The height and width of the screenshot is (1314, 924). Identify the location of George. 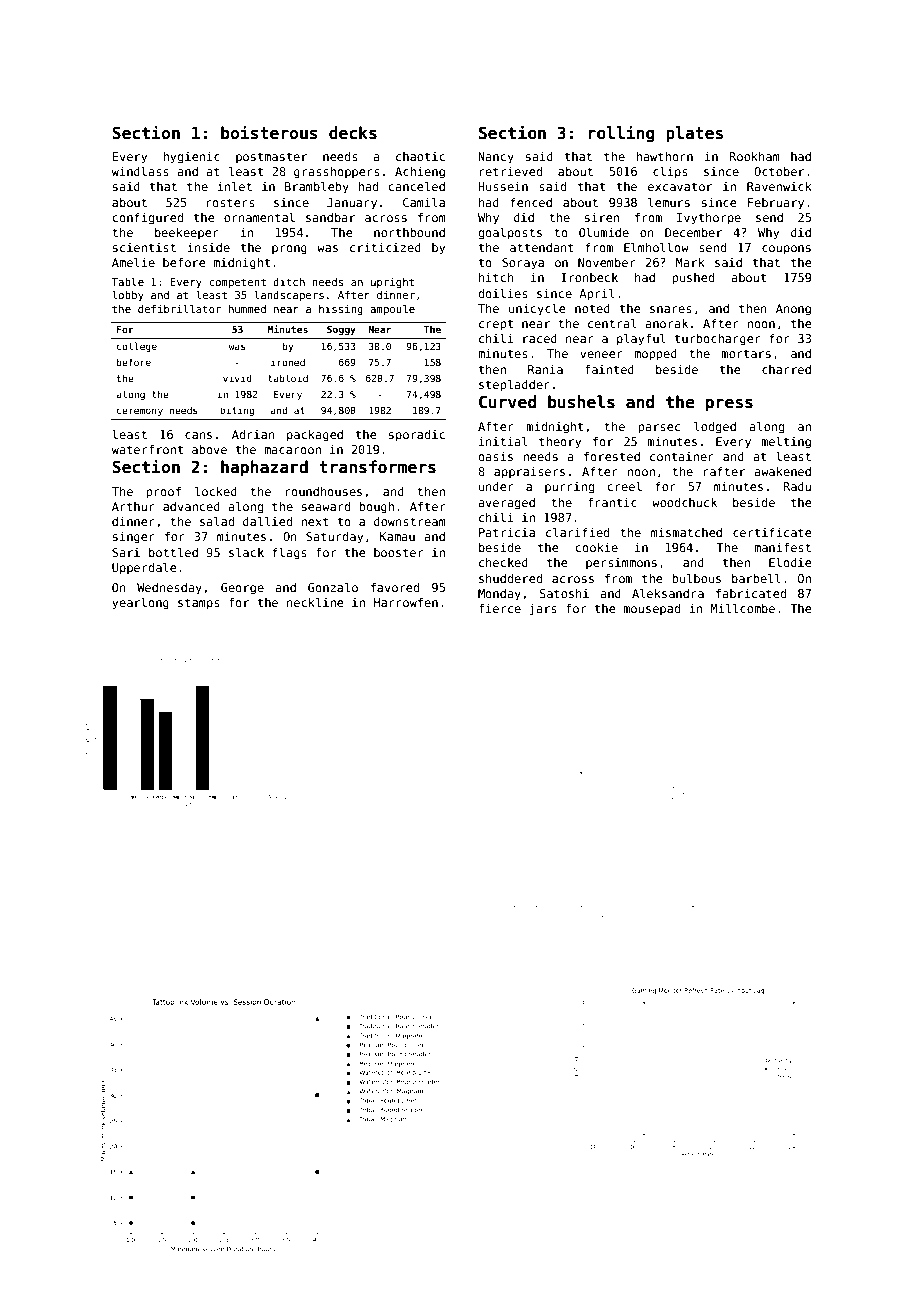
(242, 589).
